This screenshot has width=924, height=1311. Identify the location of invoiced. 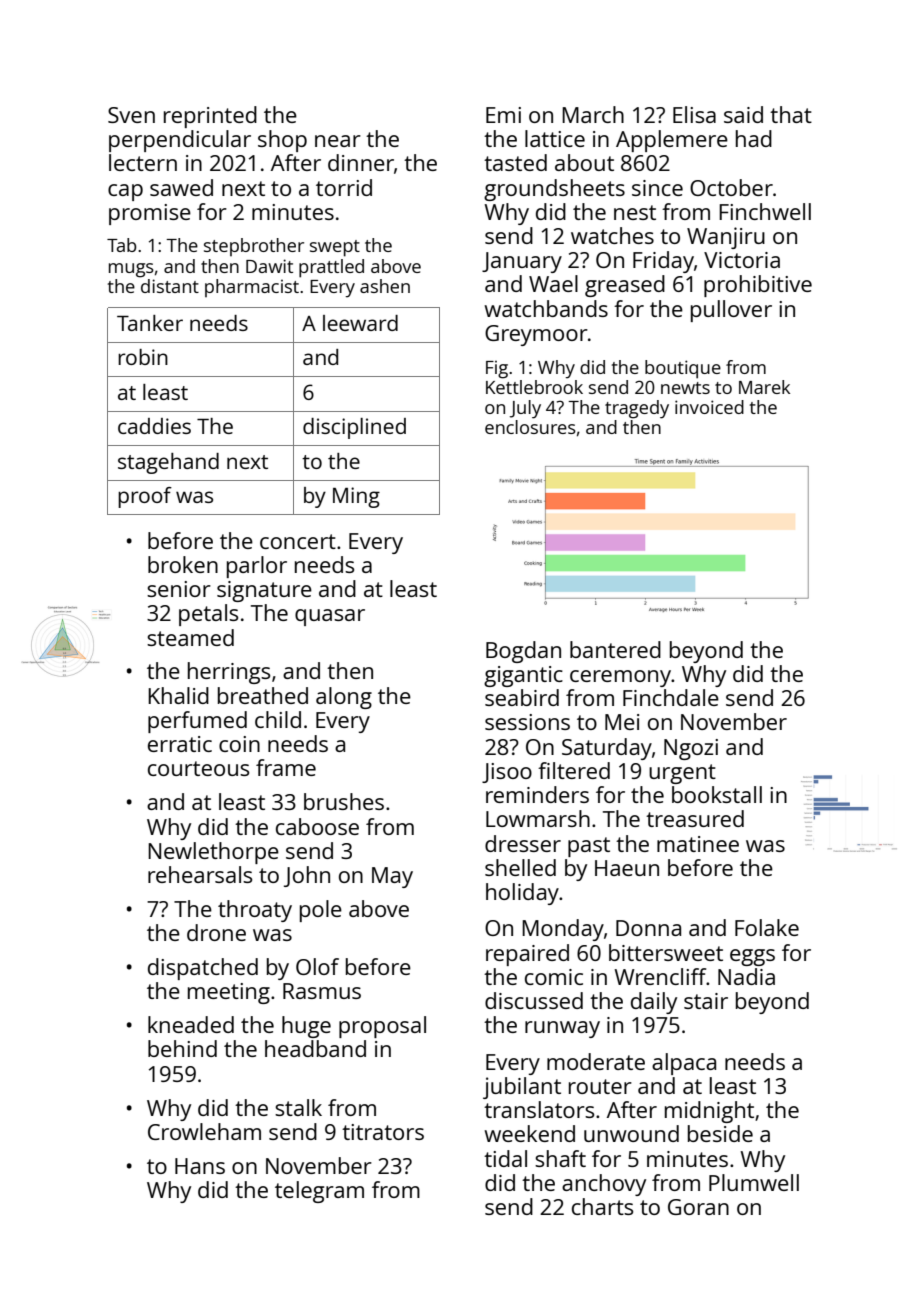
(709, 407).
